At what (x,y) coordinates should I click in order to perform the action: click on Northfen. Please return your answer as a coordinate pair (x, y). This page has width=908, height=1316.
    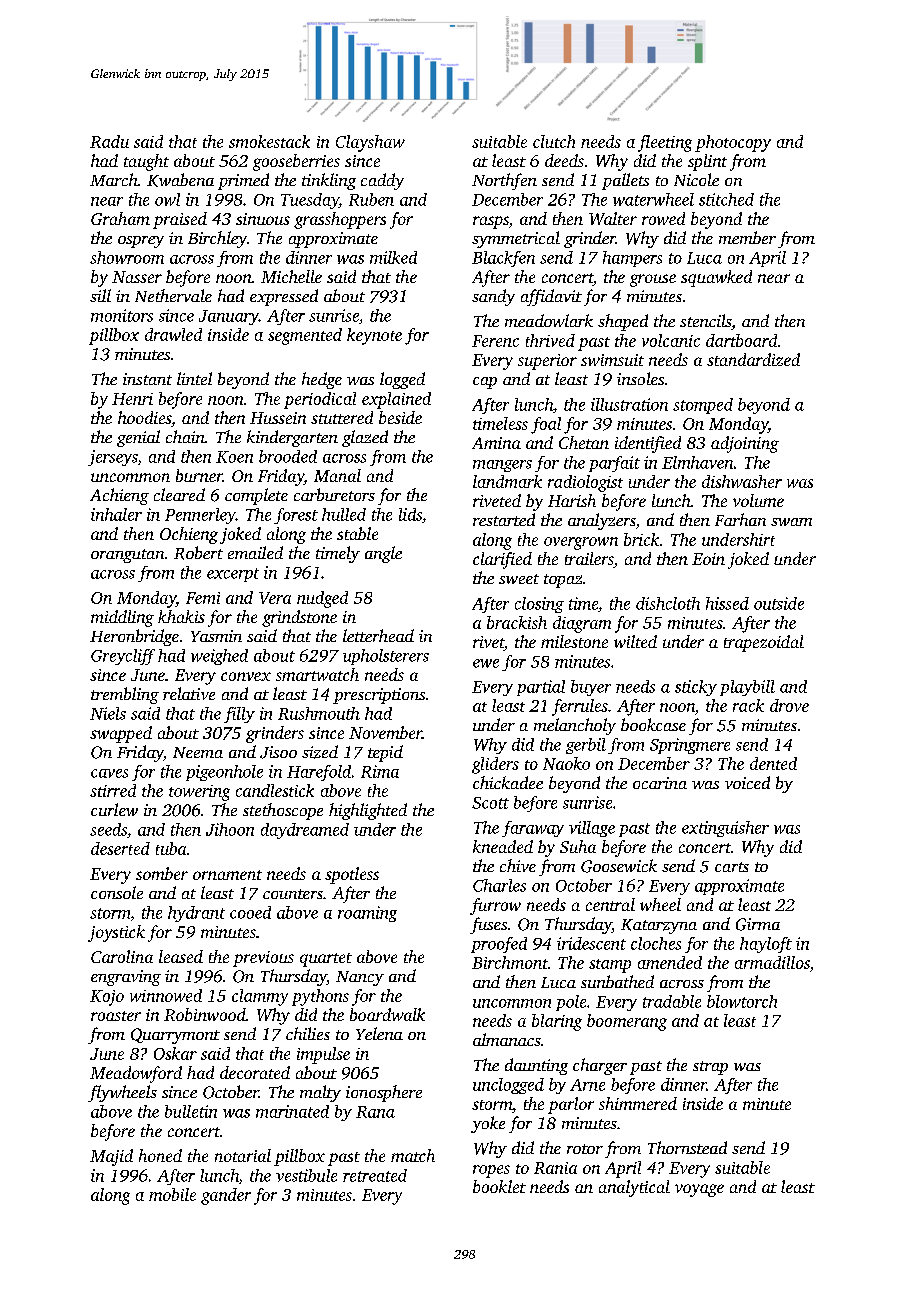
    Looking at the image, I should click on (504, 181).
